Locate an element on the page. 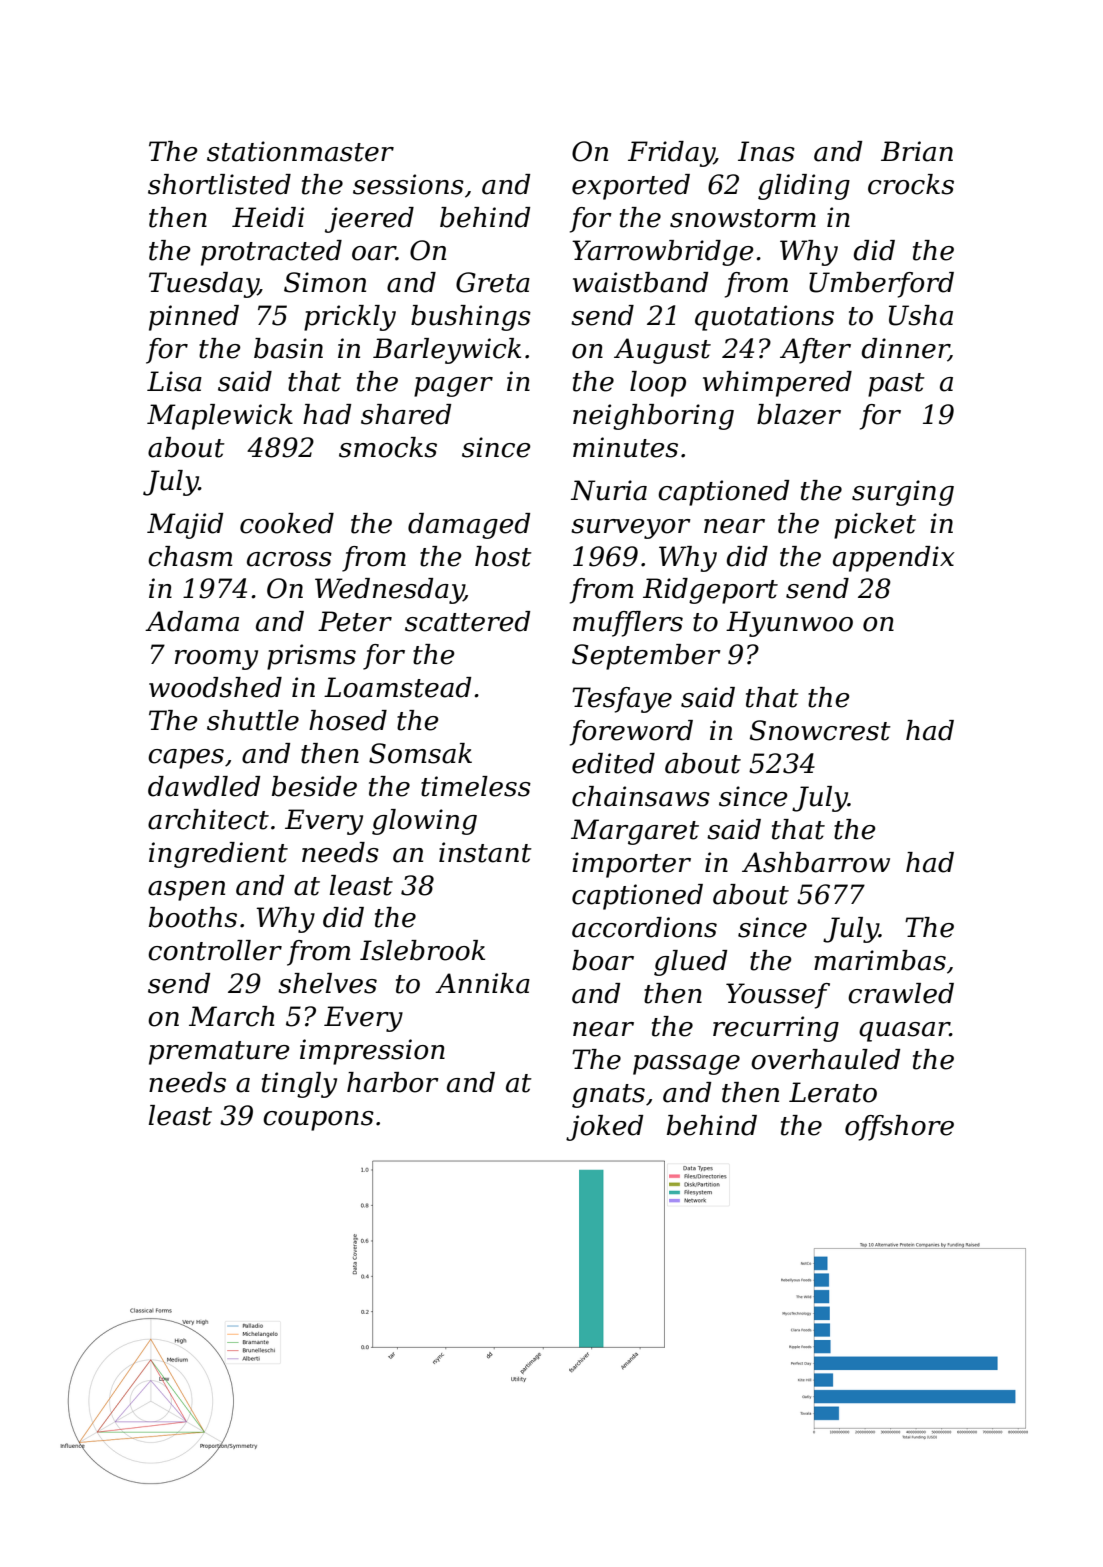 Image resolution: width=1103 pixels, height=1567 pixels. Margaret is located at coordinates (635, 832).
